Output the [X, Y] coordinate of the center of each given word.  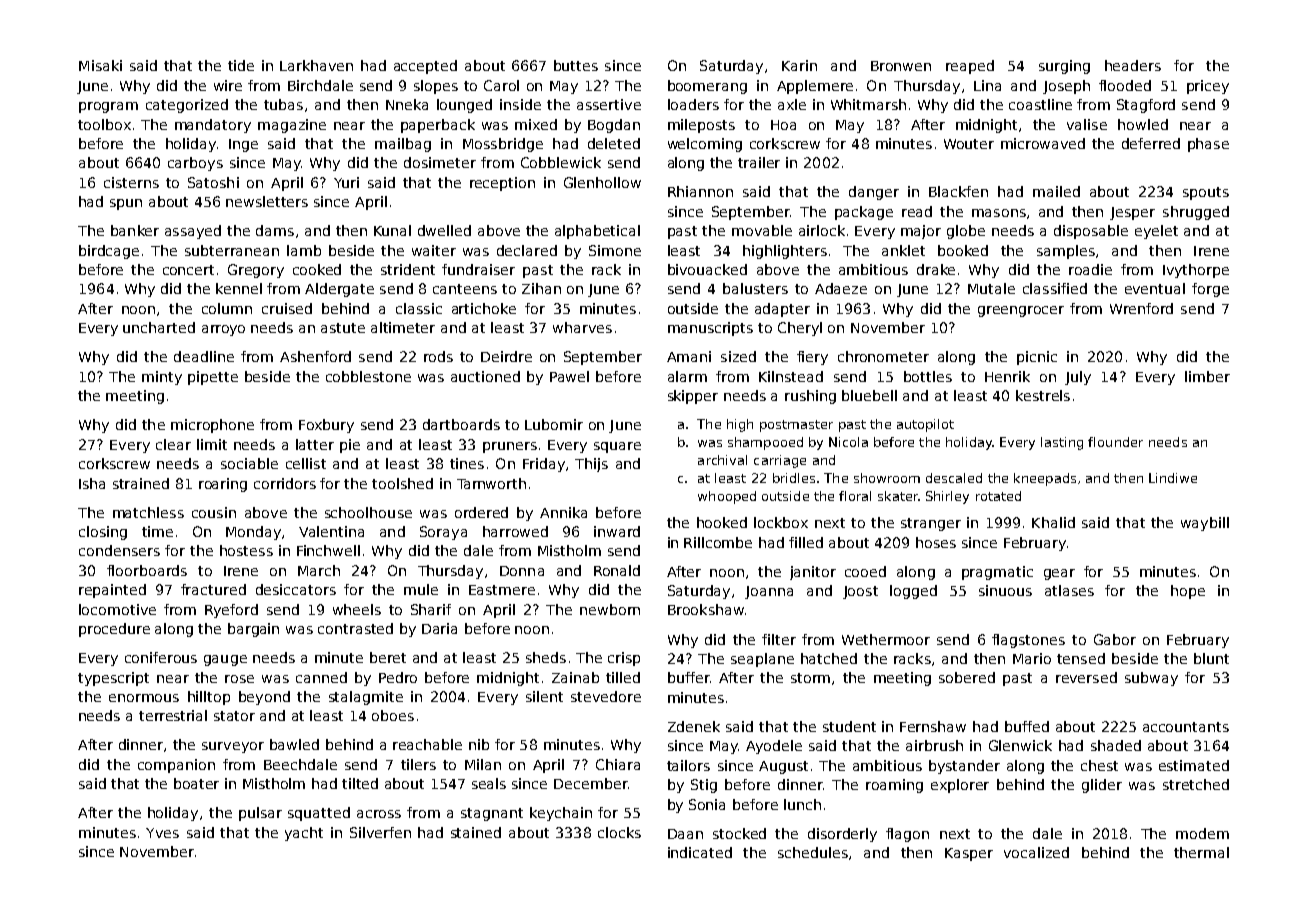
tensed [1081, 658]
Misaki [100, 65]
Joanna [769, 592]
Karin [799, 65]
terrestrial [173, 715]
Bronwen [901, 66]
